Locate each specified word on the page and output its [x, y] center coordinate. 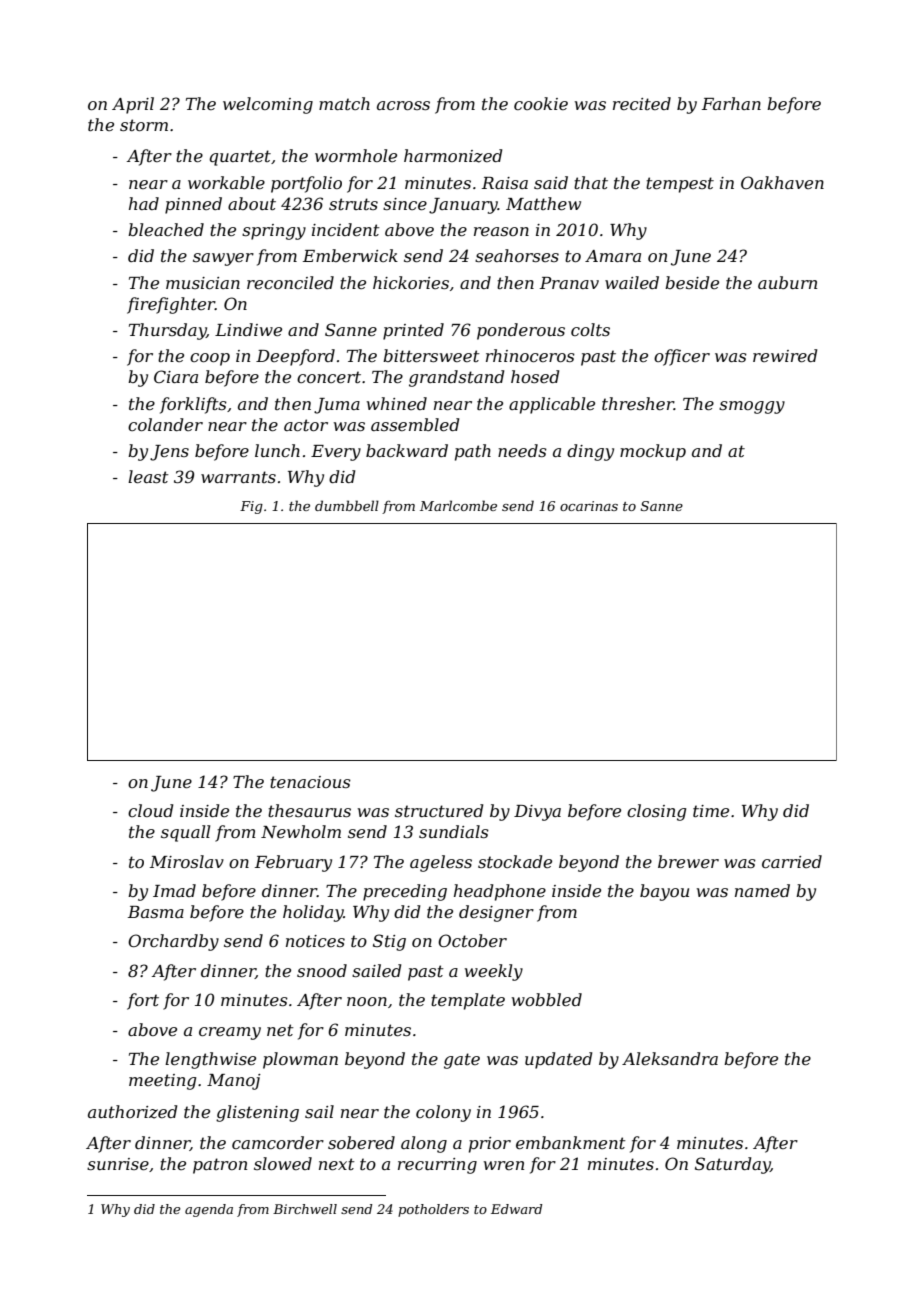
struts [353, 204]
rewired [785, 355]
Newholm [301, 831]
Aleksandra [670, 1058]
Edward [516, 1209]
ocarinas [589, 506]
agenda [209, 1210]
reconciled [290, 282]
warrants [238, 477]
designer [496, 913]
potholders [433, 1210]
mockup [653, 452]
